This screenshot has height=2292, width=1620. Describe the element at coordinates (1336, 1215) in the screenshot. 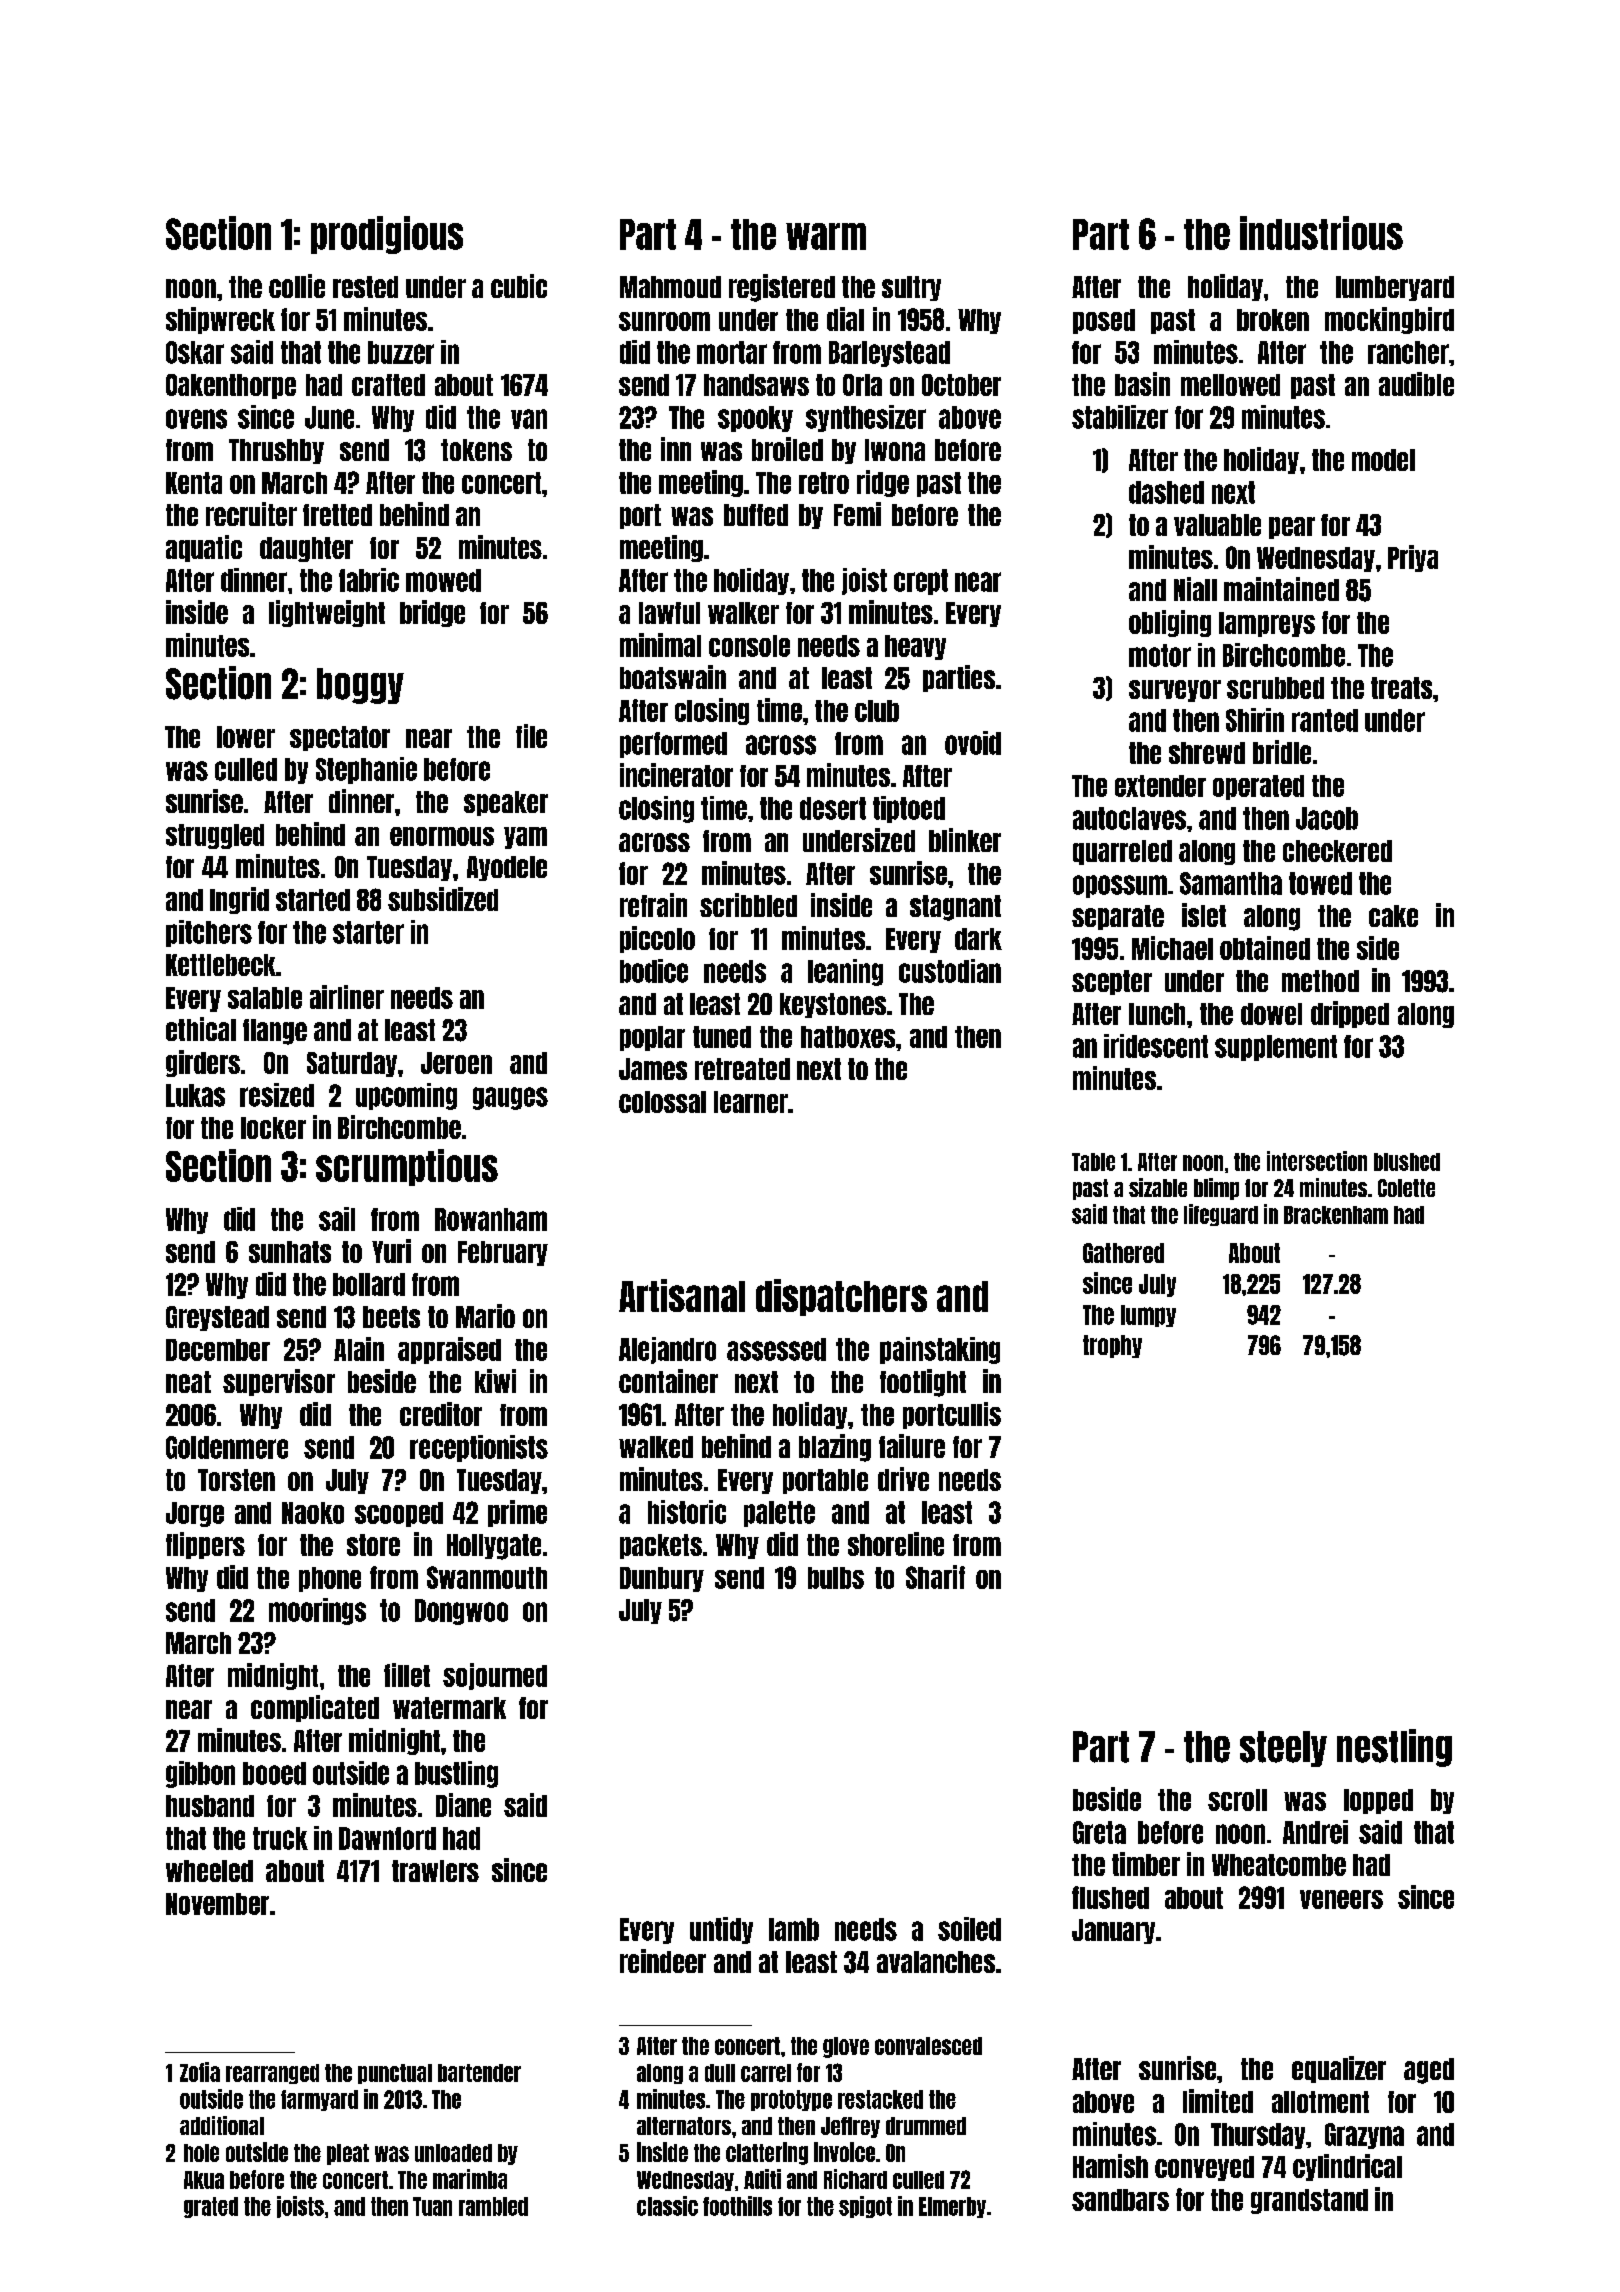

I see `Brackenham` at that location.
